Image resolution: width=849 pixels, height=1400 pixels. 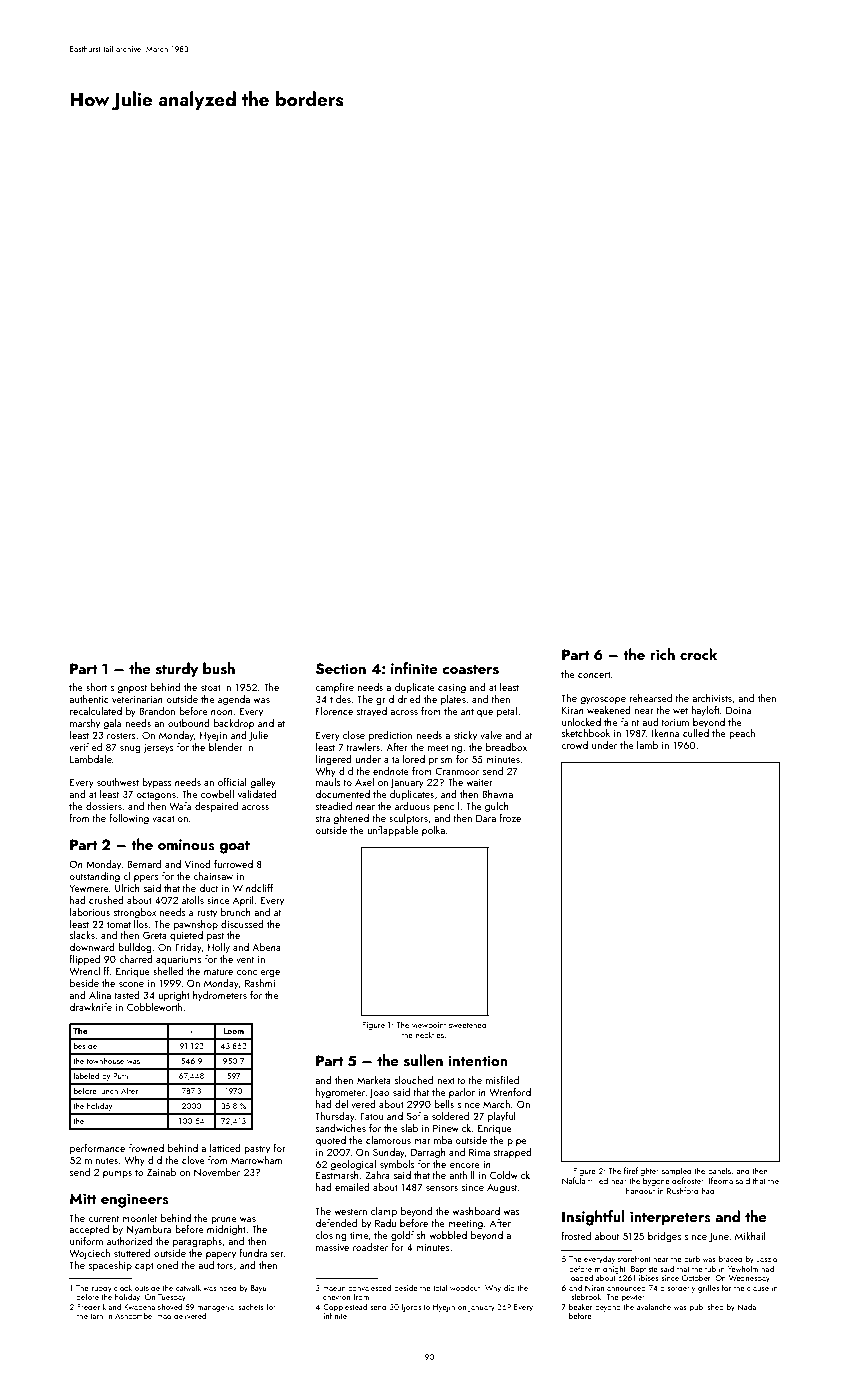 I want to click on Loom, so click(x=233, y=1031).
